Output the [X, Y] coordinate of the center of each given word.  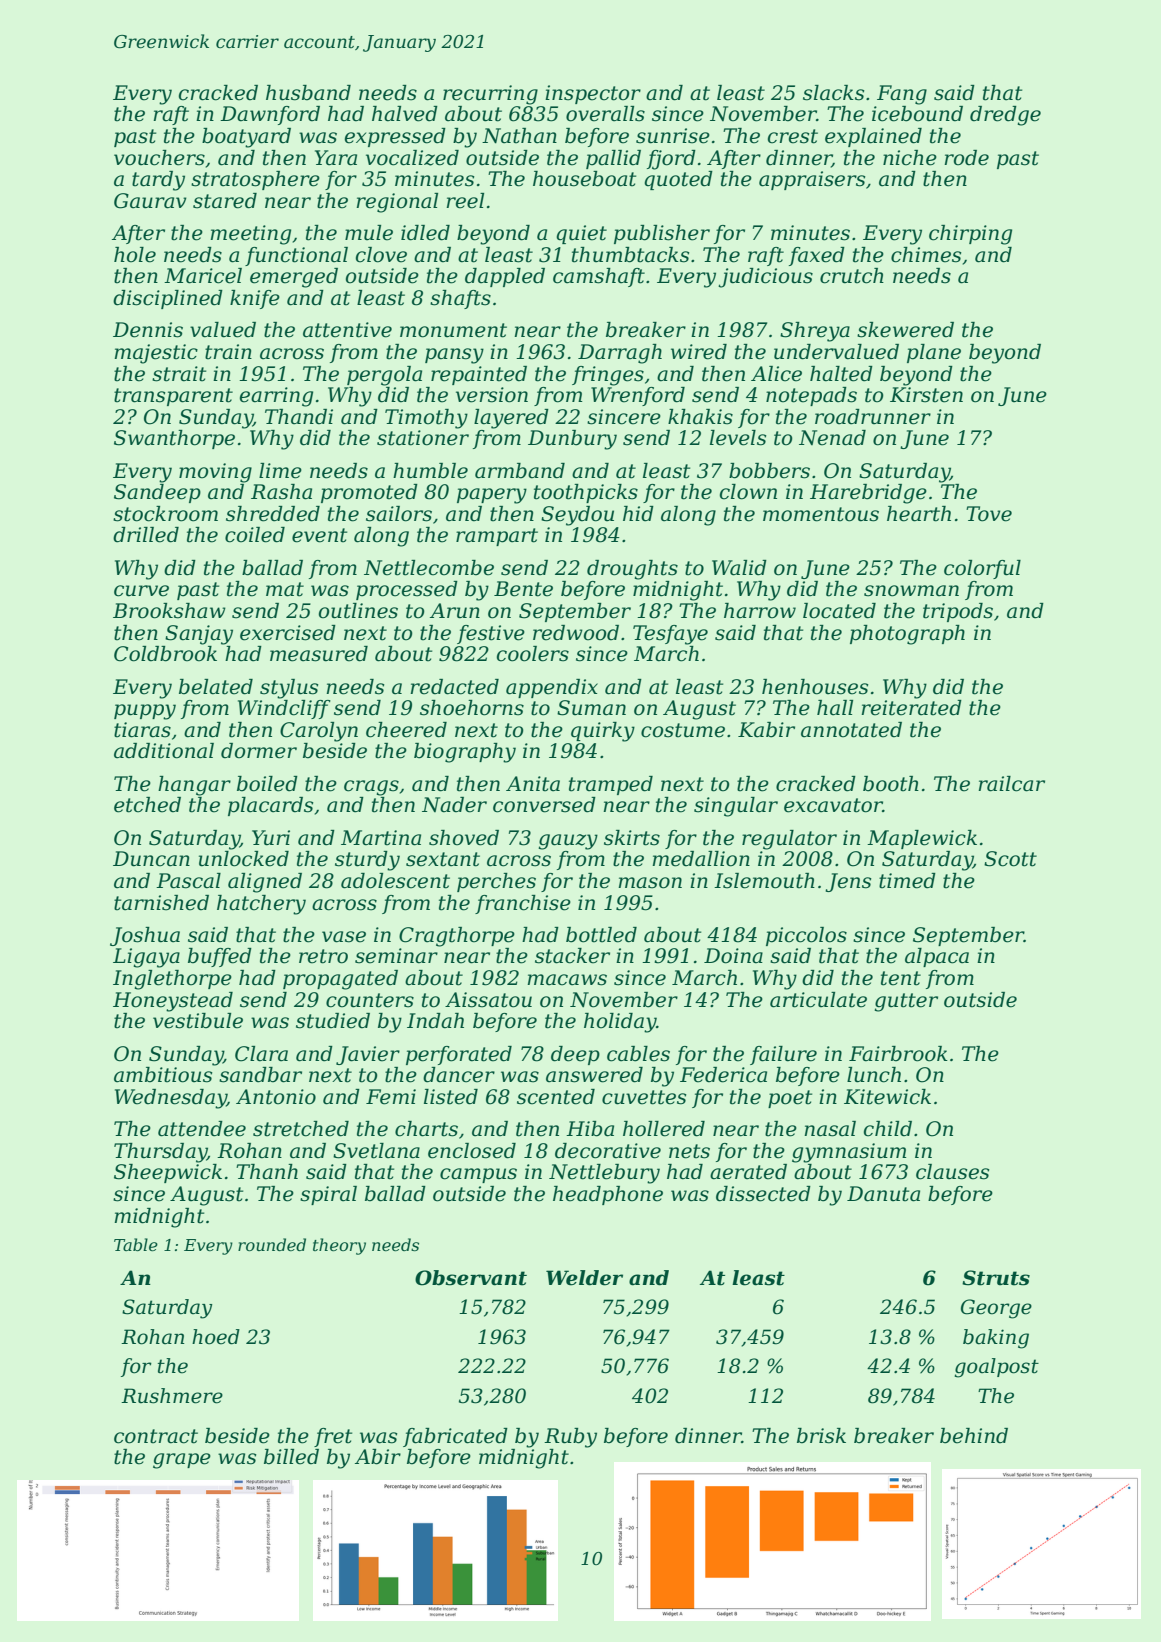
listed [451, 1097]
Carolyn [319, 732]
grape [182, 1461]
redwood [576, 633]
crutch [852, 276]
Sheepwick [168, 1173]
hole [135, 255]
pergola [384, 376]
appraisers [812, 180]
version [492, 395]
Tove [989, 514]
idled [425, 233]
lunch [874, 1075]
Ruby [570, 1438]
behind [974, 1436]
